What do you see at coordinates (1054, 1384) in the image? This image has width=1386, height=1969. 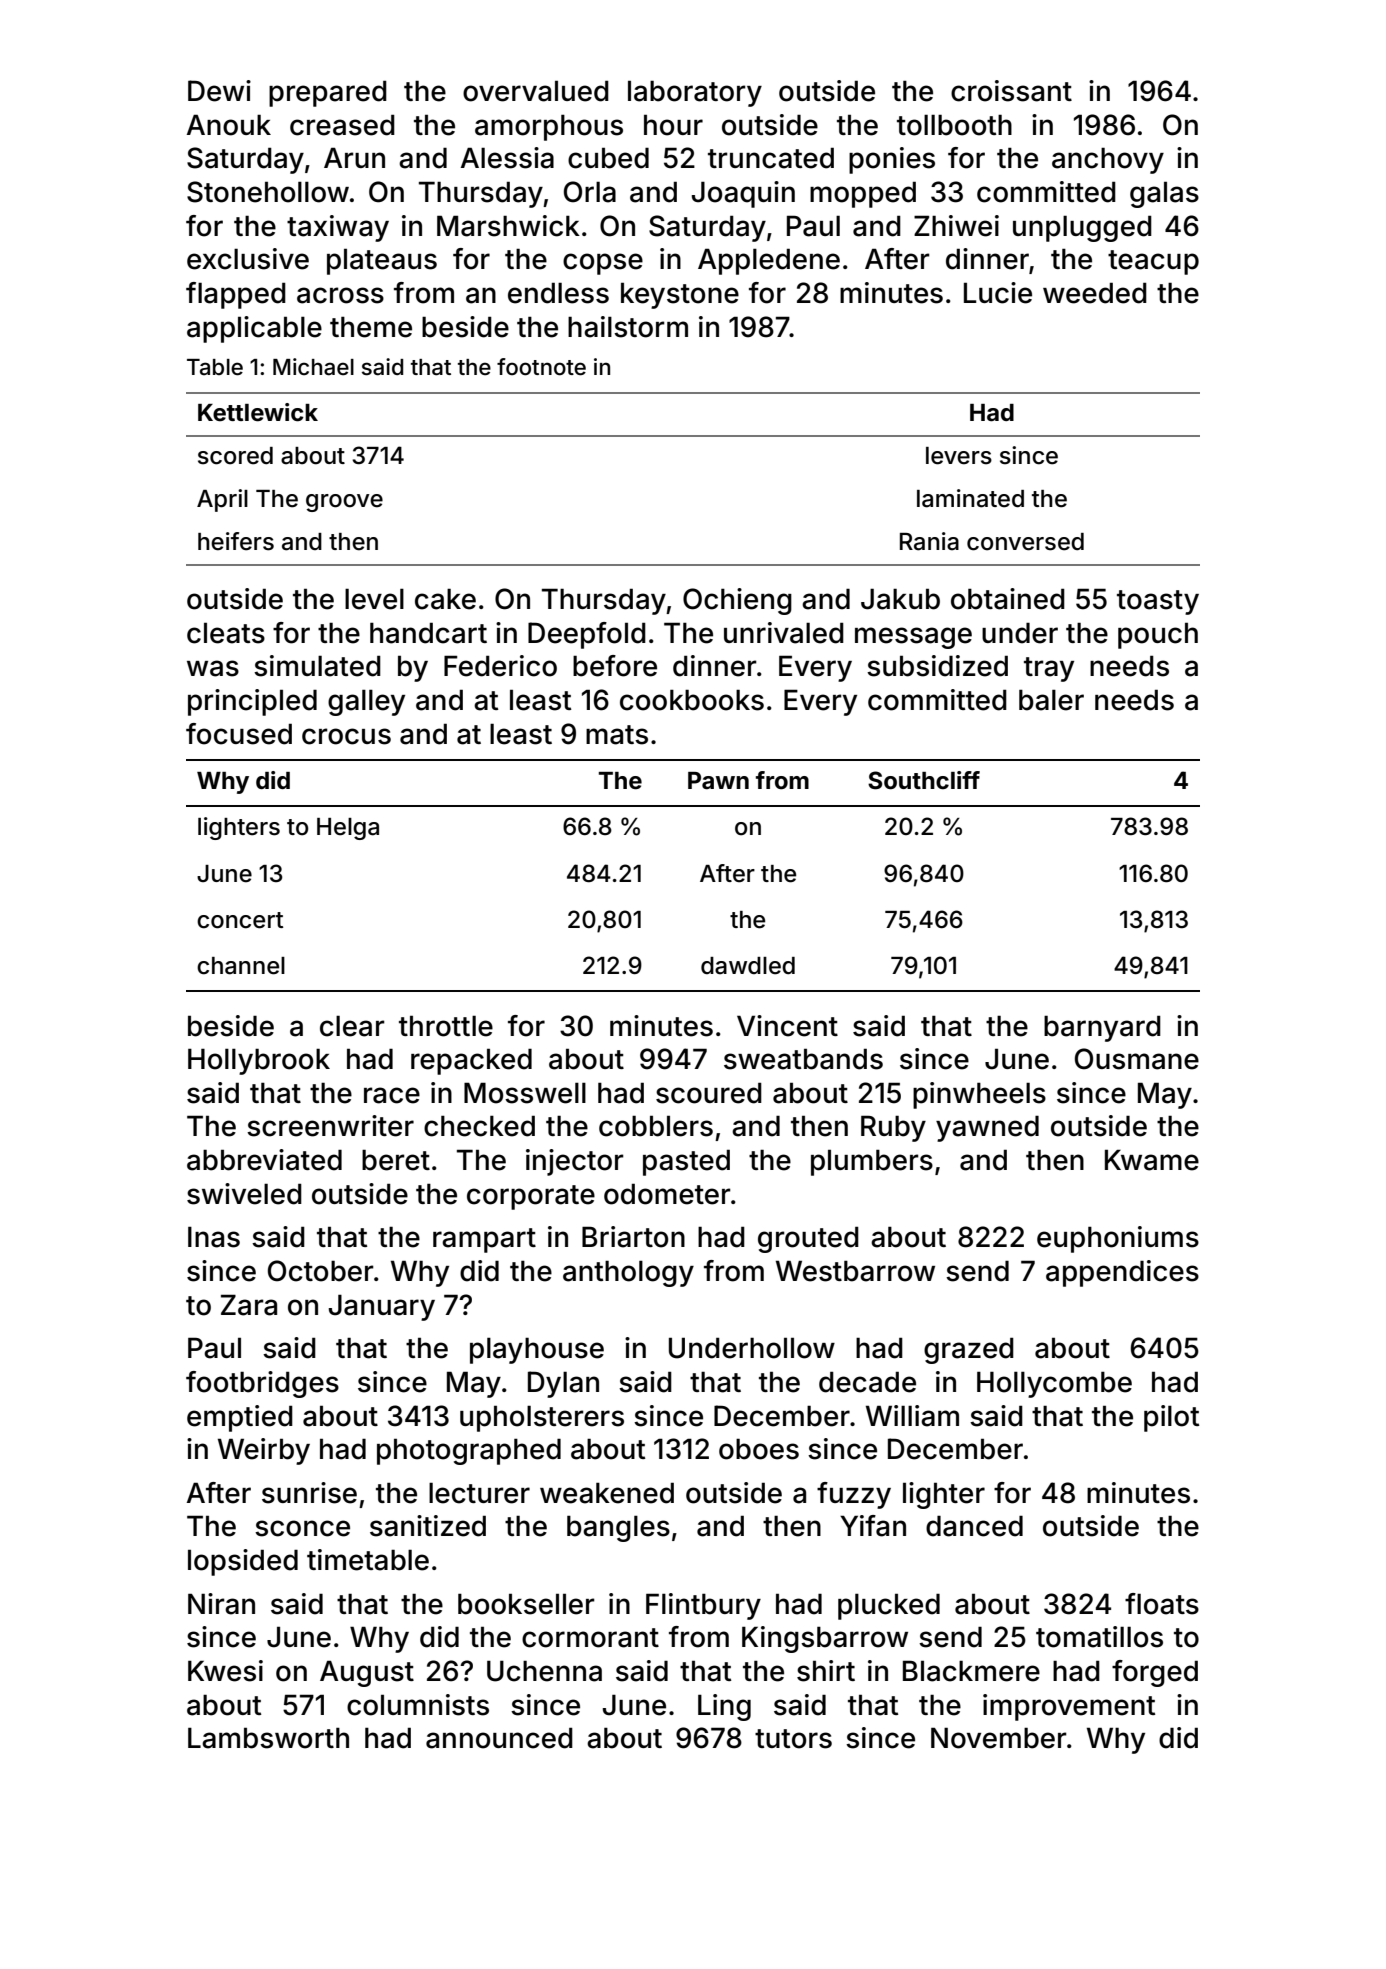 I see `Hollycombe` at bounding box center [1054, 1384].
